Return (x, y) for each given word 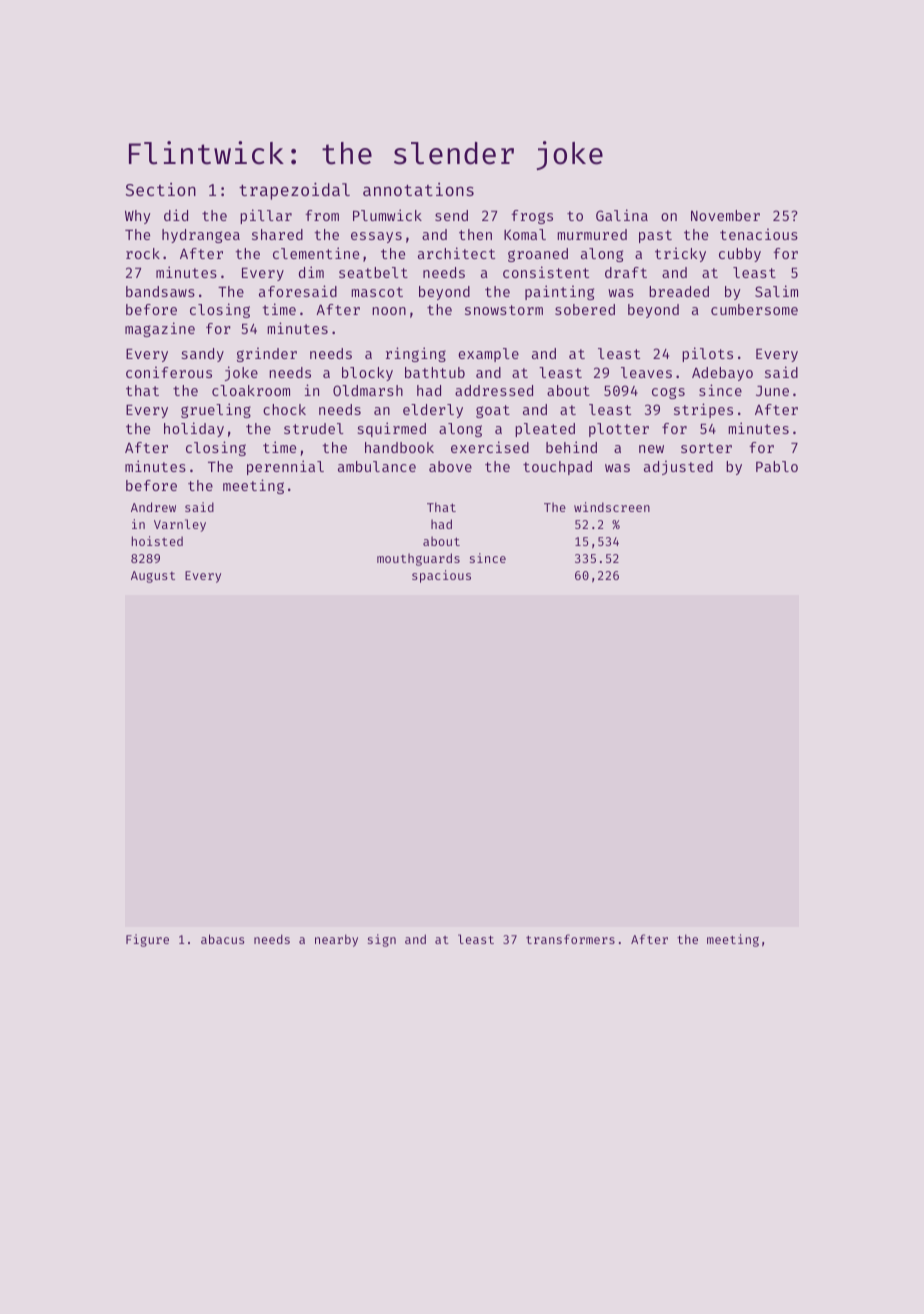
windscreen (612, 507)
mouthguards (418, 559)
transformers (570, 939)
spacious (441, 576)
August (153, 577)
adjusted (678, 467)
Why (138, 217)
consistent (546, 272)
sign (382, 940)
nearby (336, 940)
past (655, 236)
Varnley (180, 525)
